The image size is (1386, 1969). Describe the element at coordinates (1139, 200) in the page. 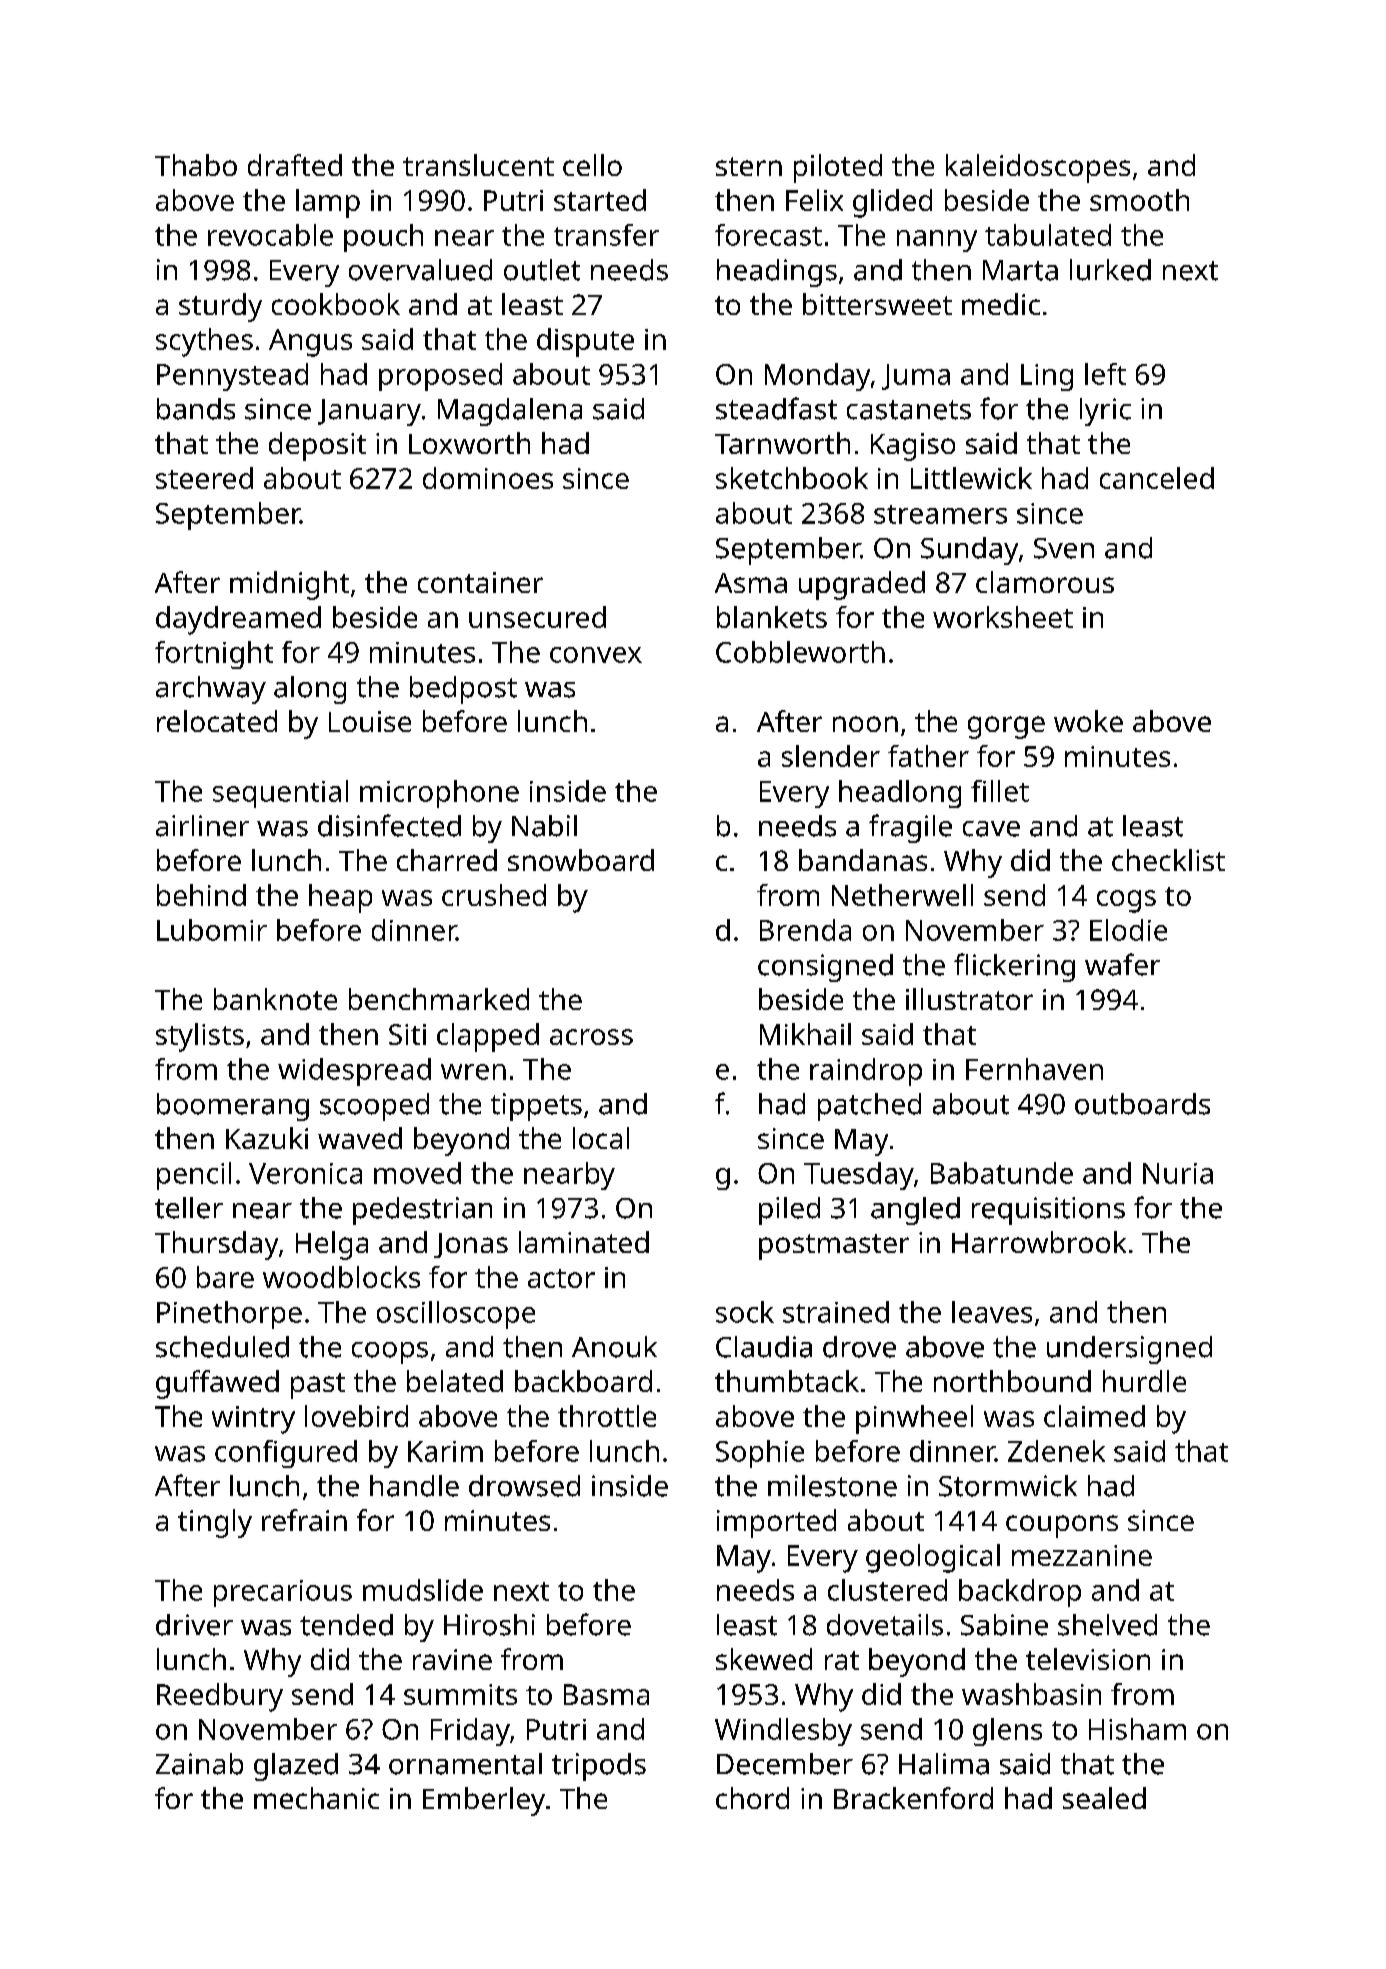

I see `smooth` at that location.
